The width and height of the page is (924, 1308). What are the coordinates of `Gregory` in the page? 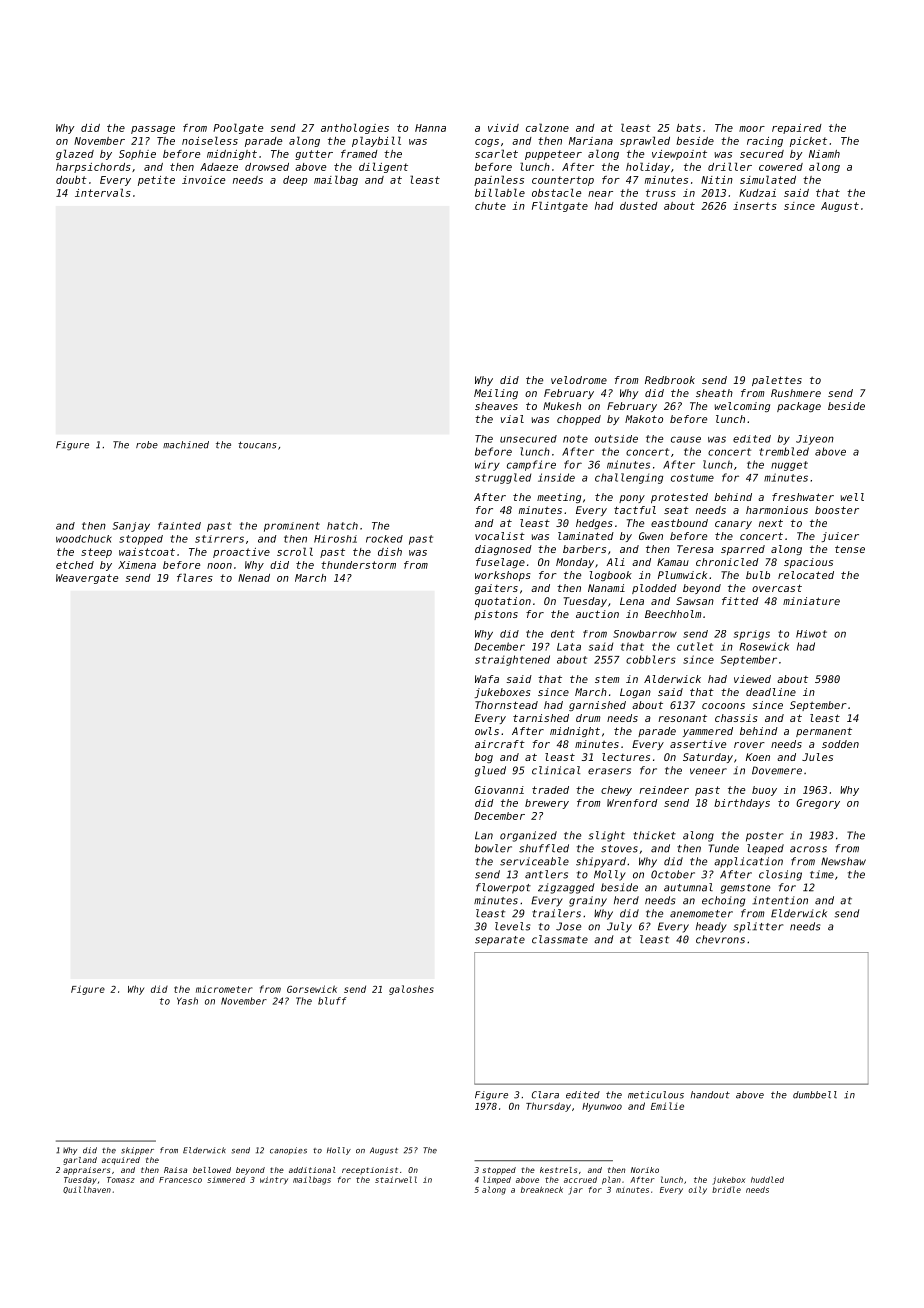 It's located at (818, 804).
